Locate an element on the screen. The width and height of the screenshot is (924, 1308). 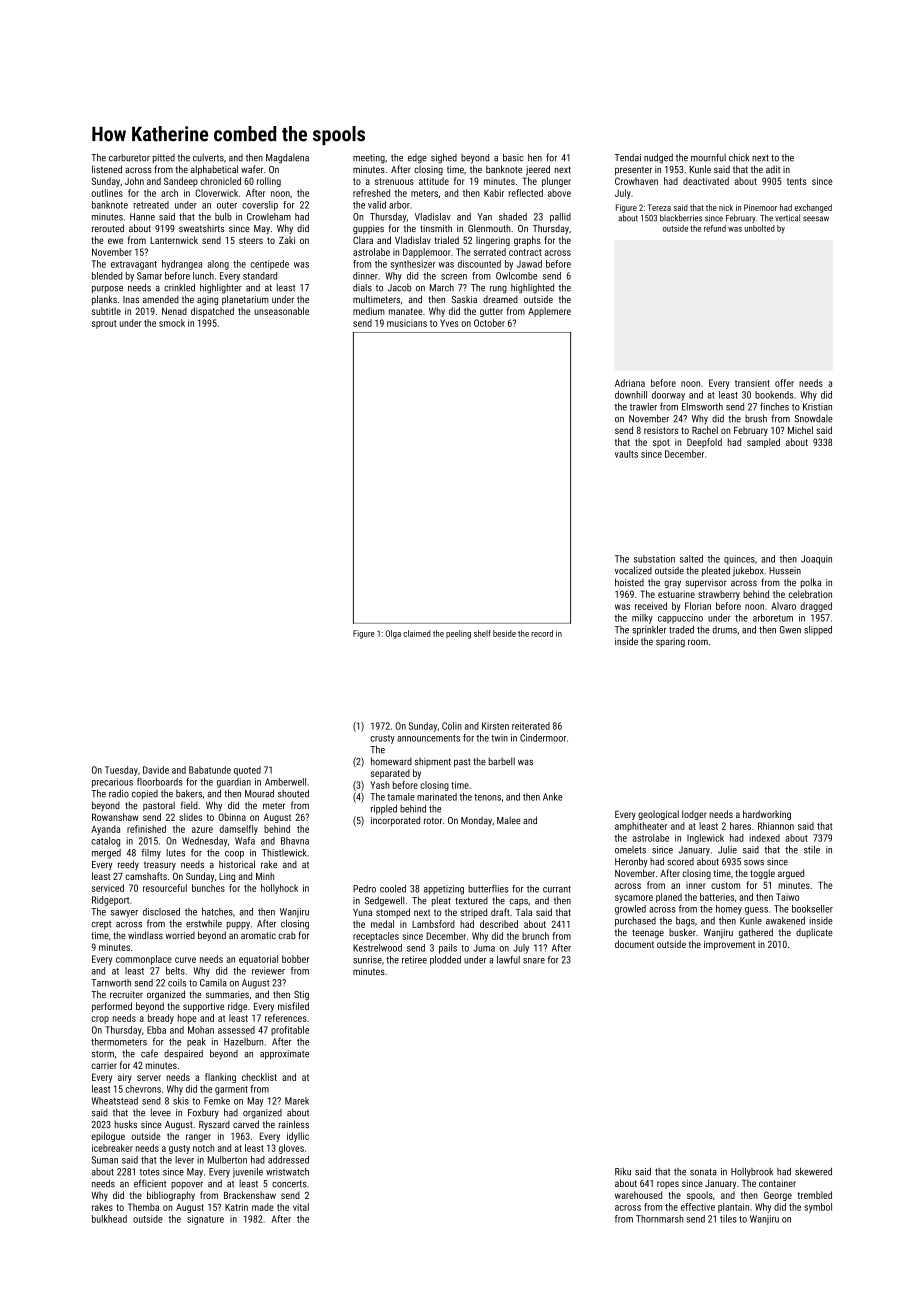
offer is located at coordinates (784, 383).
